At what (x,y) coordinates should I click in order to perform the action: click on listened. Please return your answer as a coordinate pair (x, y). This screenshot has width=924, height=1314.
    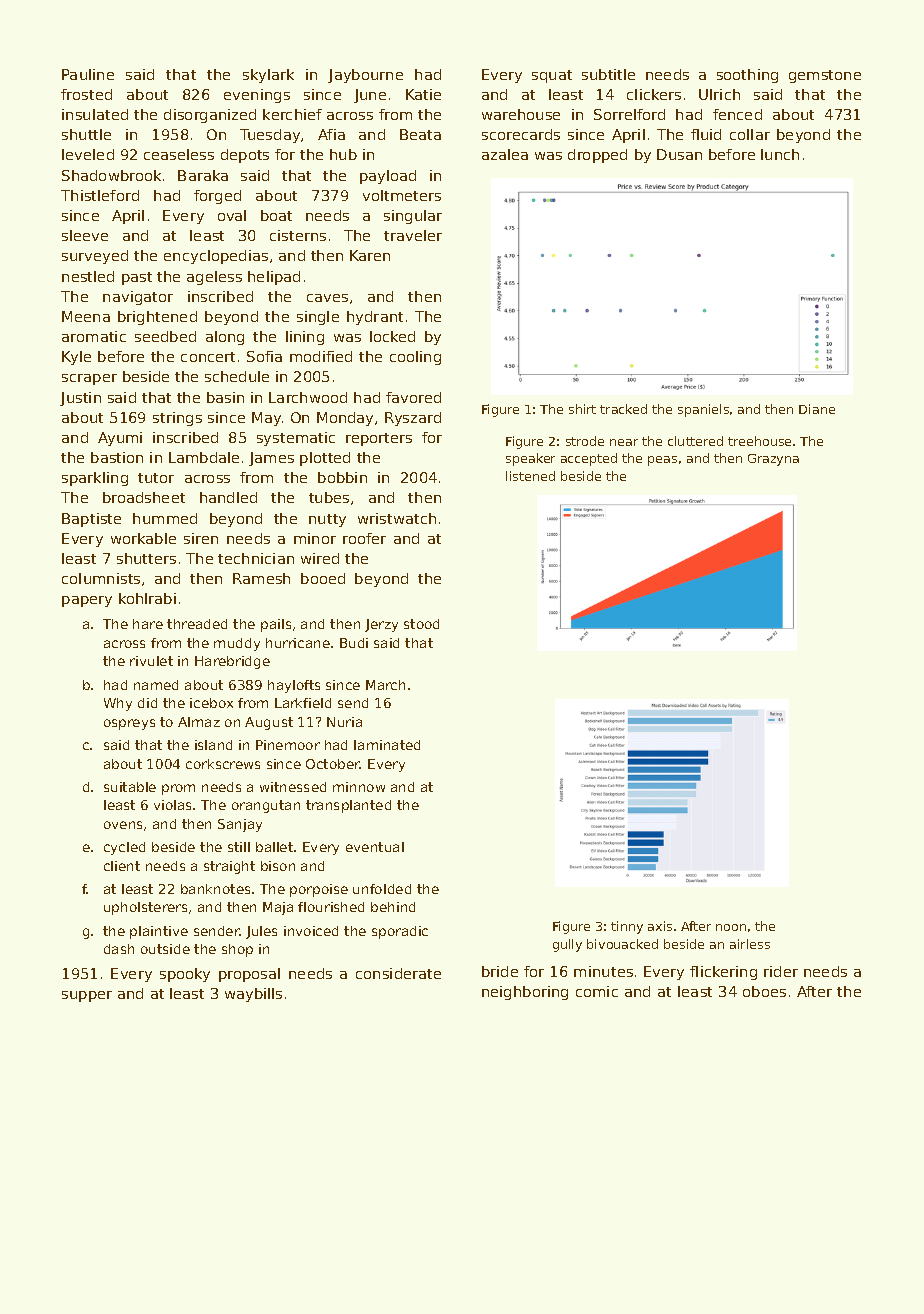
    Looking at the image, I should click on (530, 476).
